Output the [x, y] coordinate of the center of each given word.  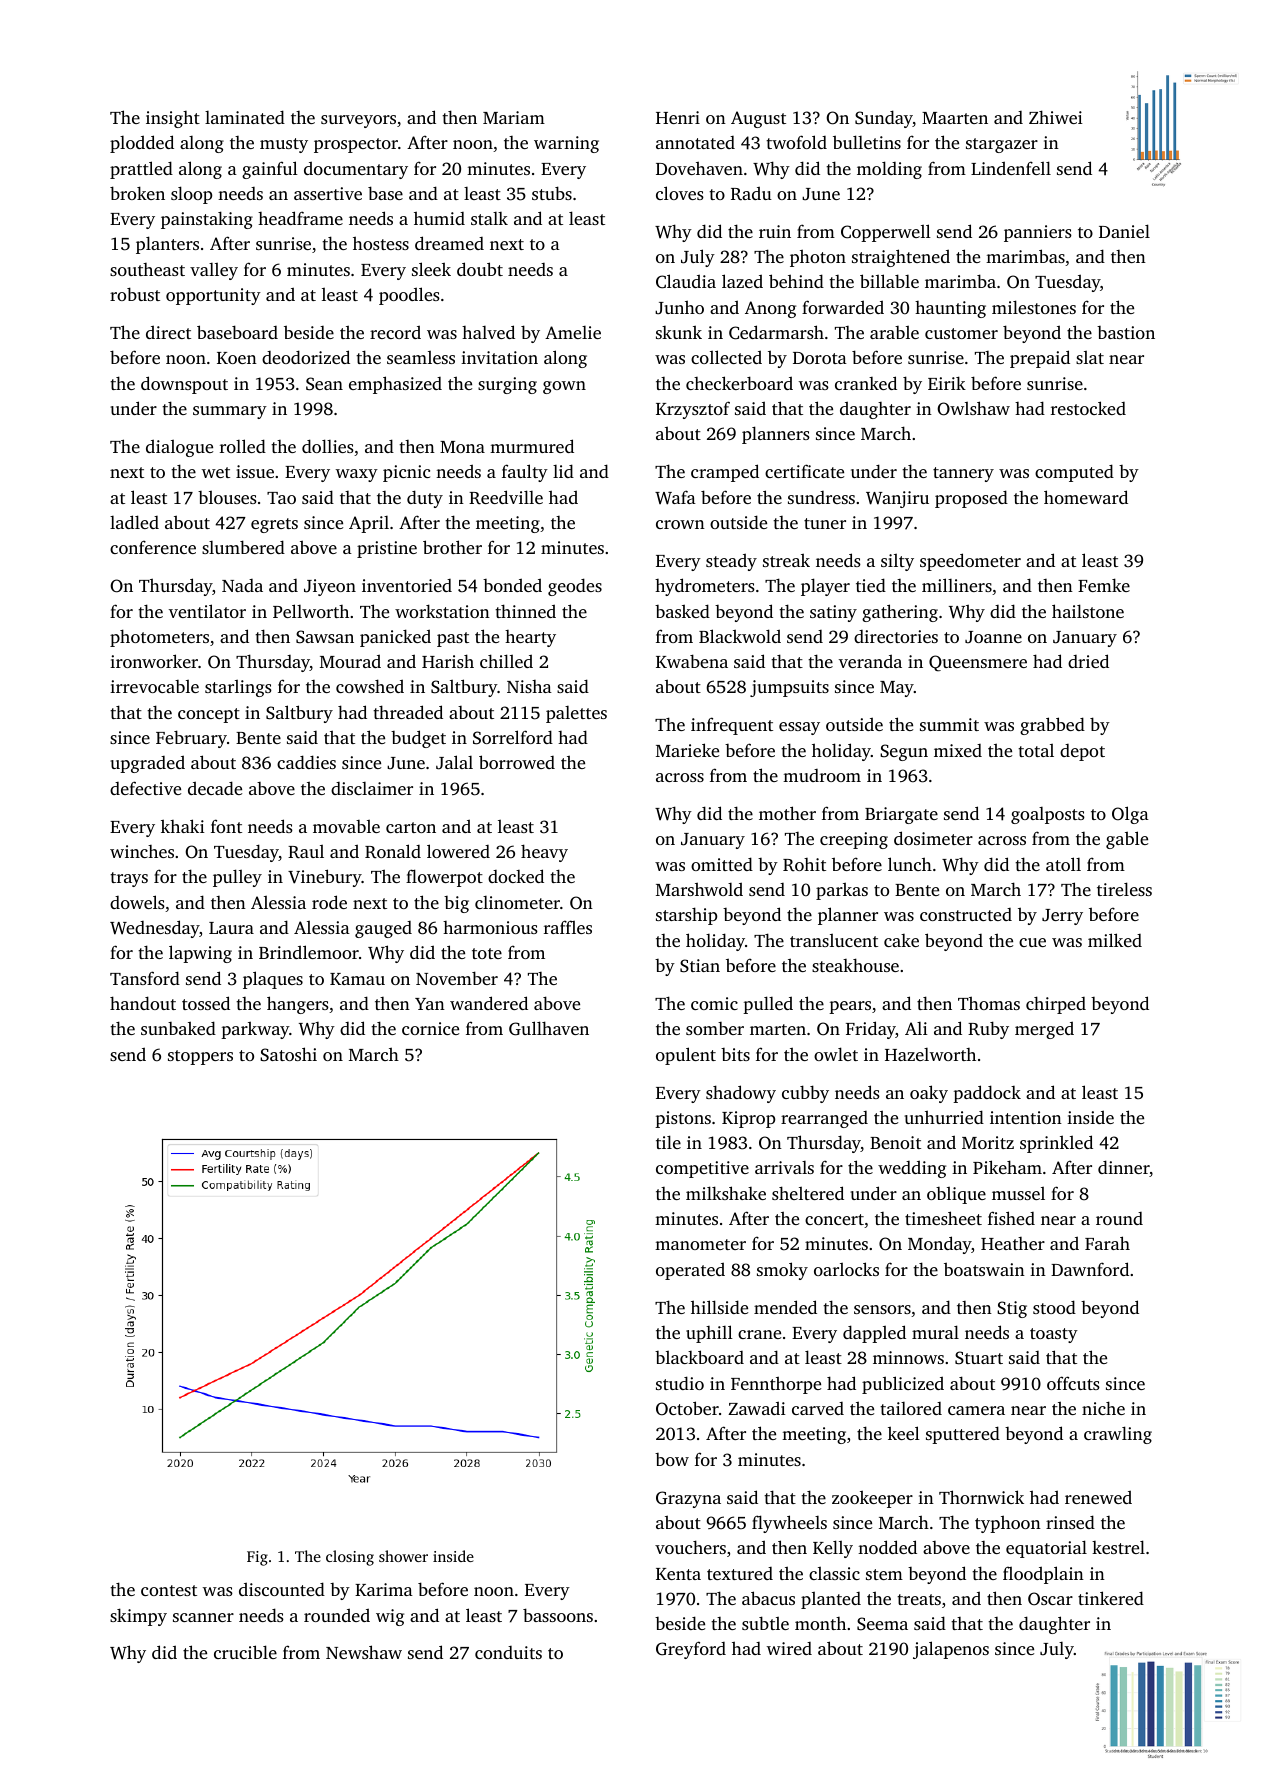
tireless [1124, 889]
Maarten [955, 118]
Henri [678, 117]
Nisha [529, 686]
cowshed [370, 686]
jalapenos [951, 1650]
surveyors [358, 121]
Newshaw [364, 1652]
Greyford [691, 1650]
